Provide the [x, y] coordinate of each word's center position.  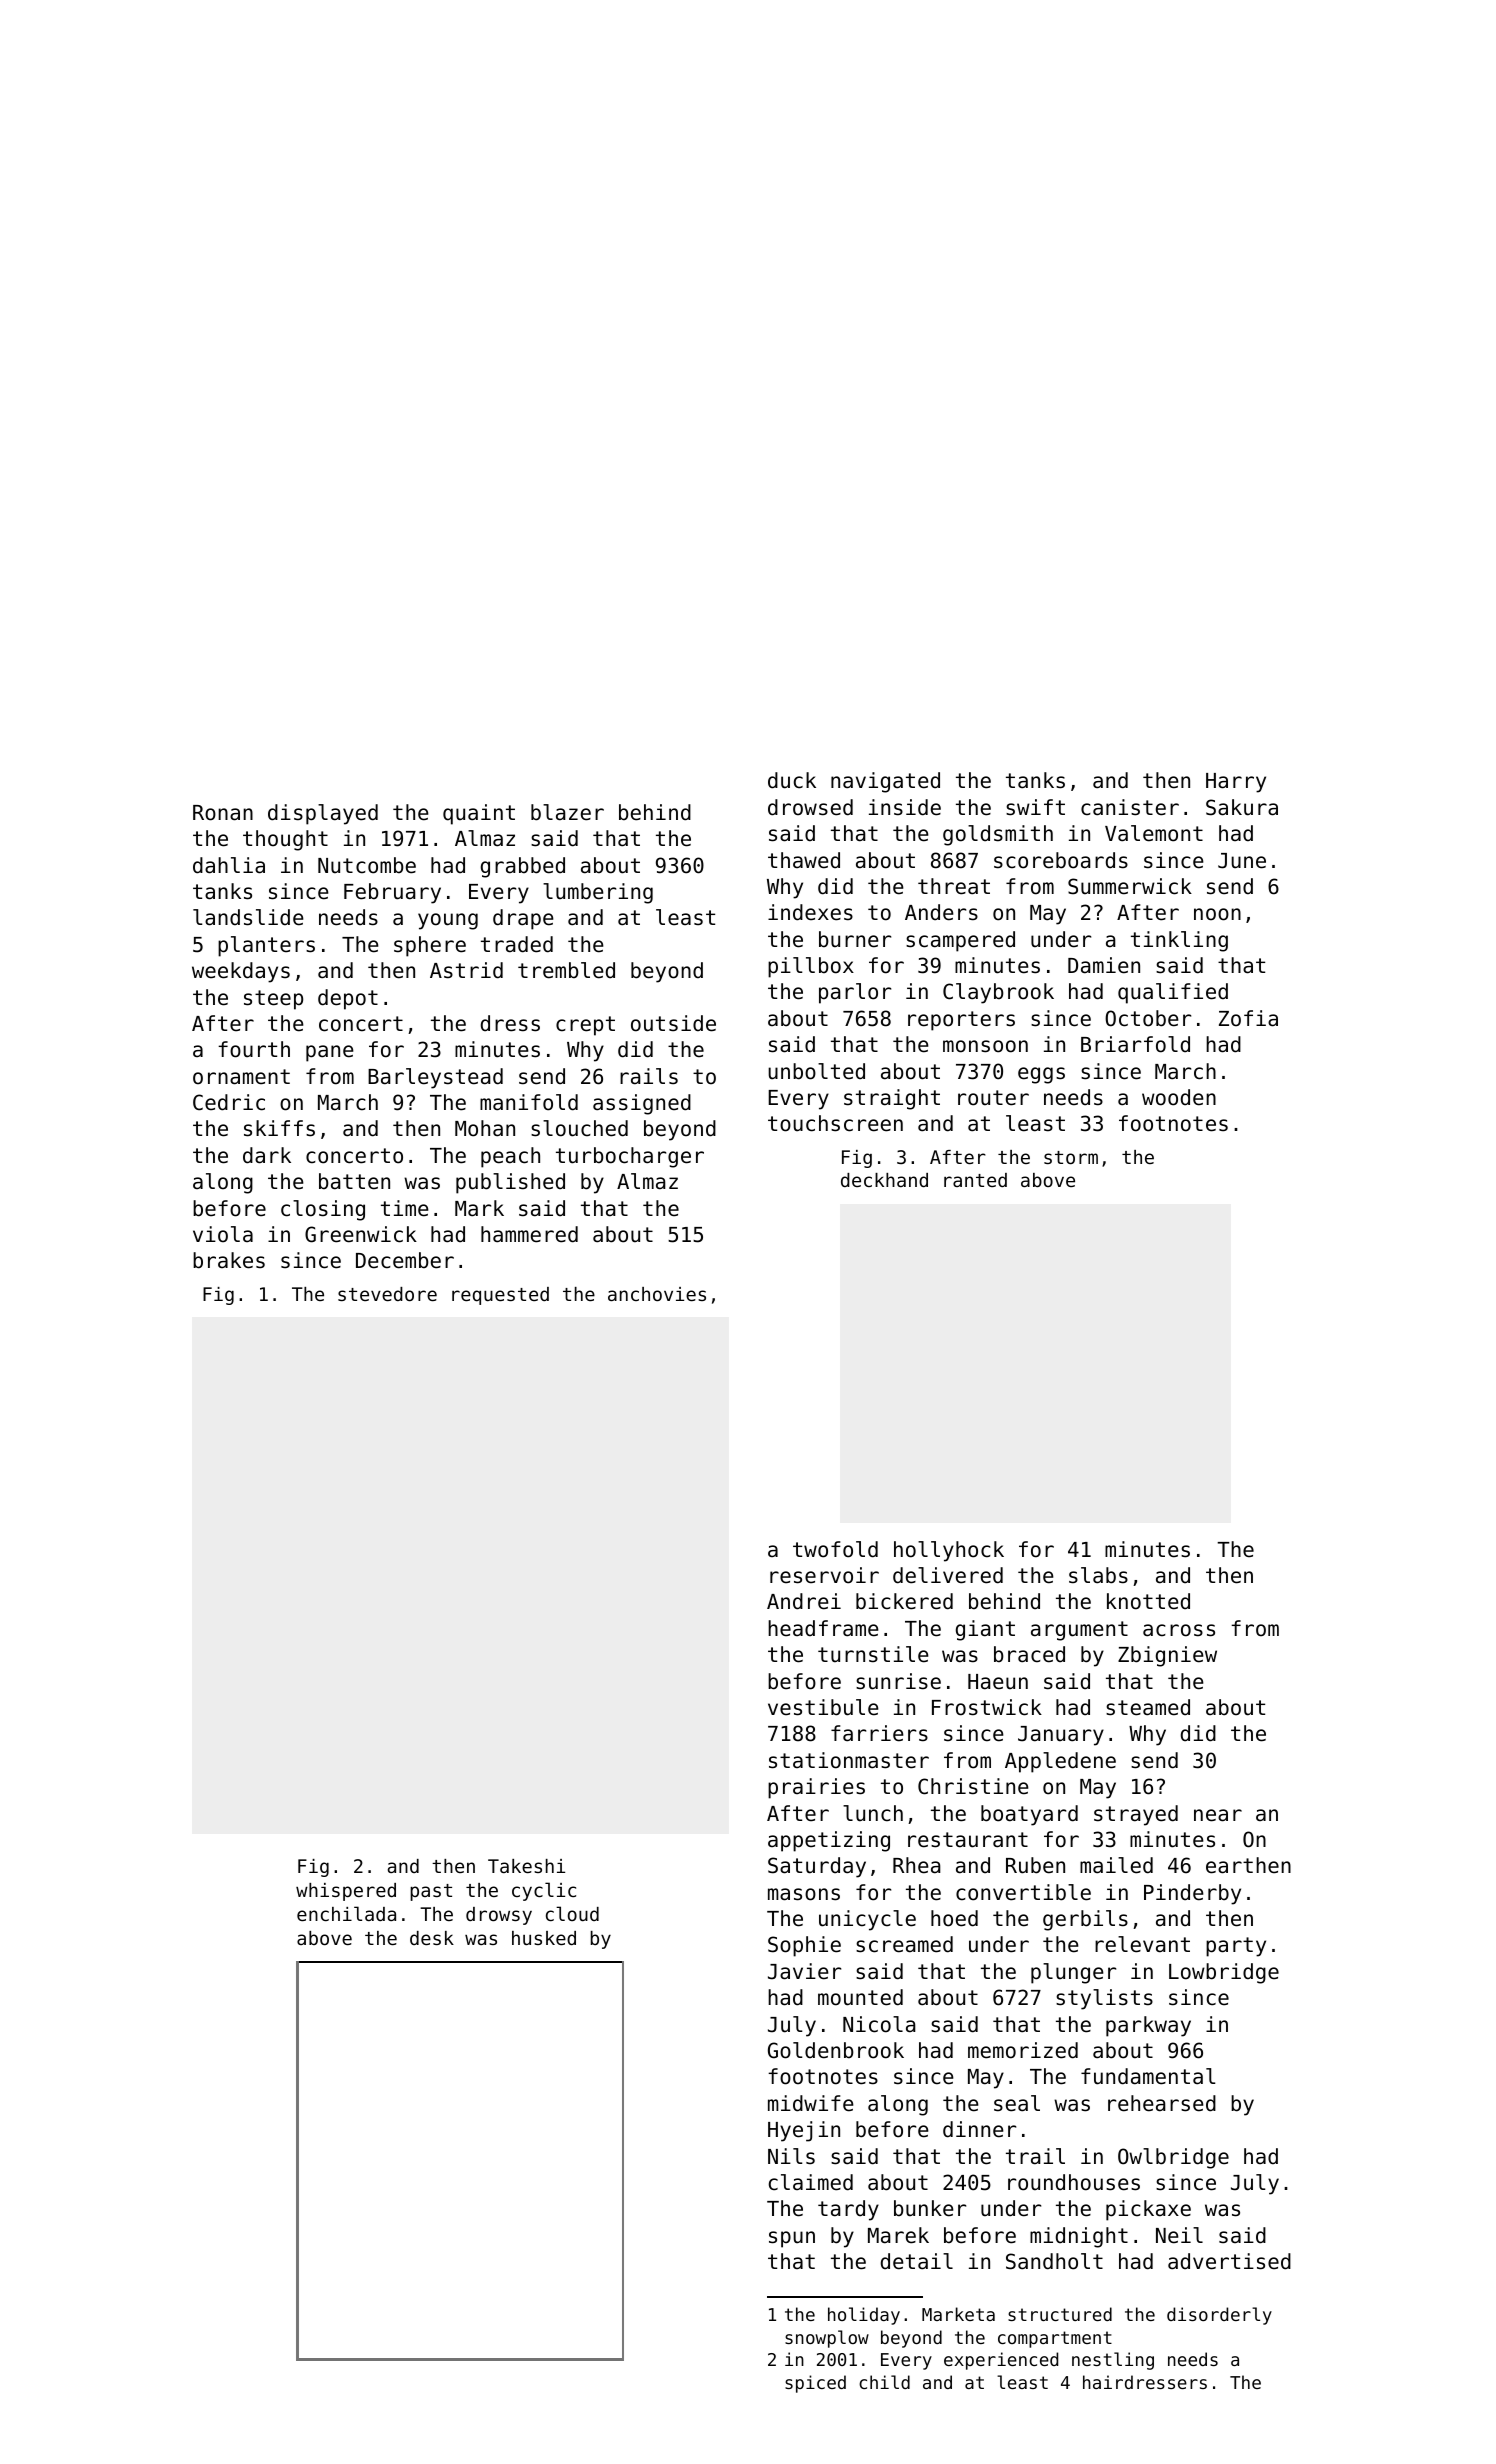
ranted [975, 1180]
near [1218, 1815]
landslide [248, 917]
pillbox [811, 967]
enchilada [346, 1913]
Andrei [804, 1601]
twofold [835, 1549]
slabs [1098, 1575]
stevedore [387, 1294]
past [431, 1892]
